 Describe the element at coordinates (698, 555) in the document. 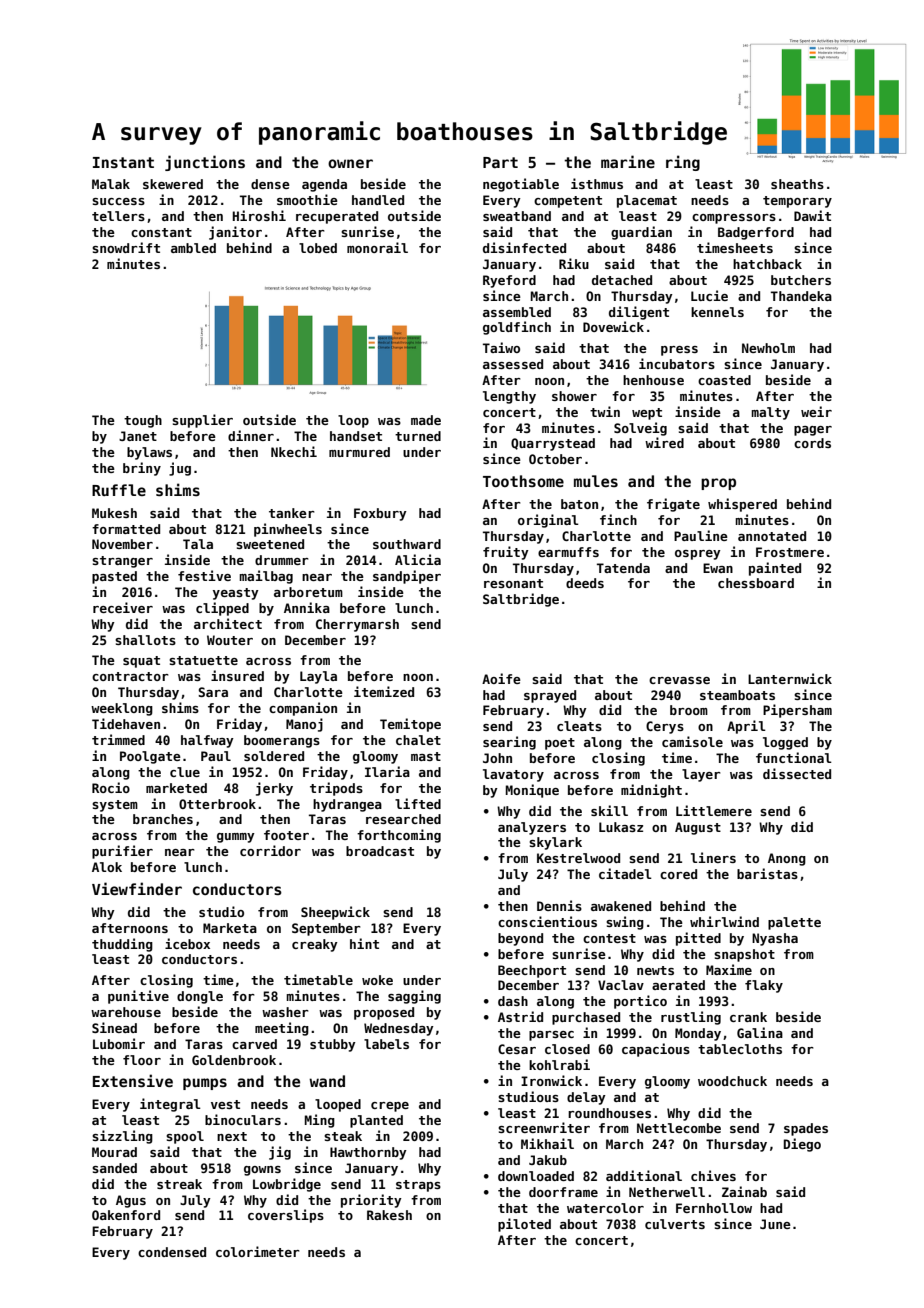

I see `osprey` at that location.
